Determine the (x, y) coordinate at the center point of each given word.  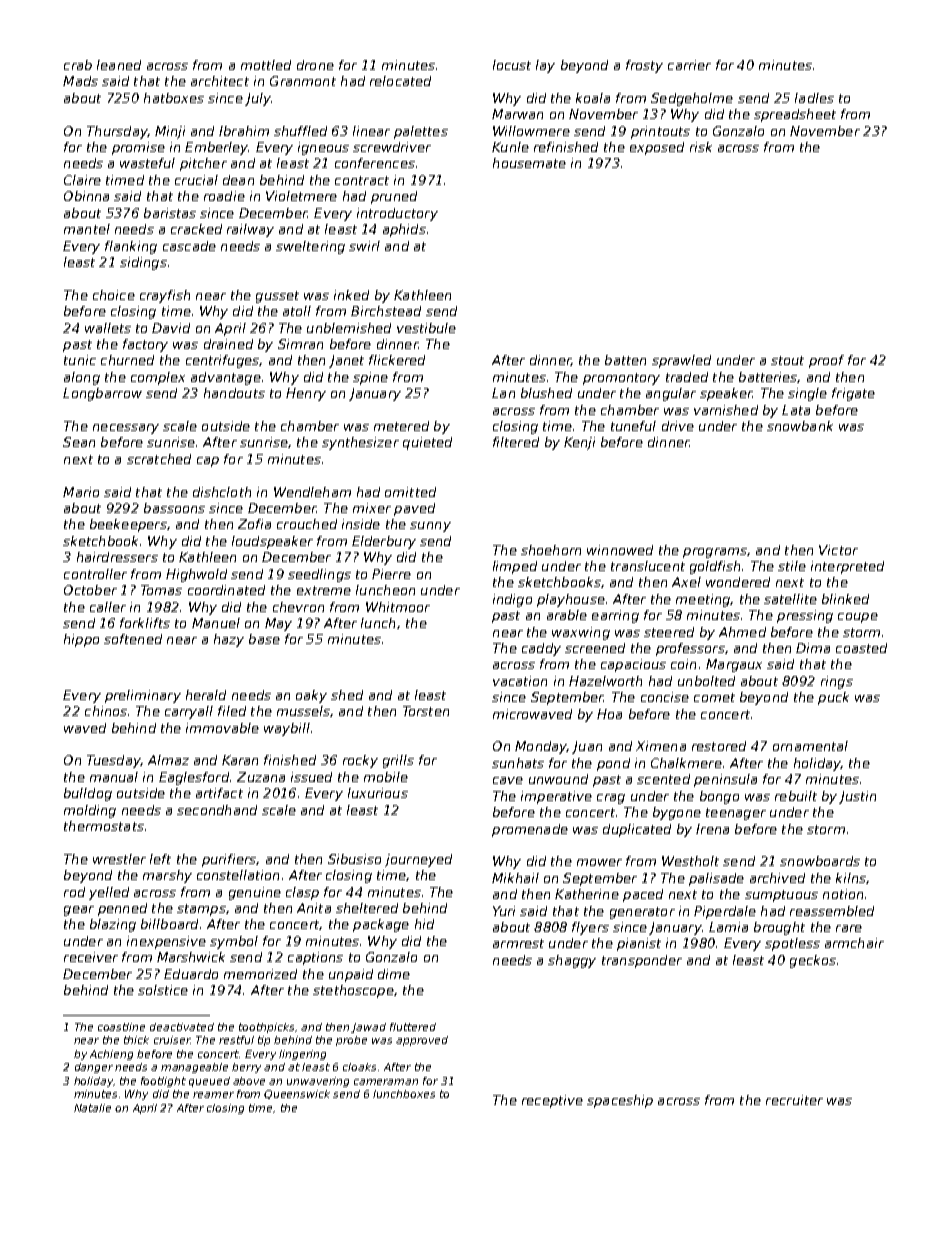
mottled (266, 65)
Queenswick (297, 1094)
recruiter (794, 1100)
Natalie (92, 1108)
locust (512, 65)
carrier (689, 65)
